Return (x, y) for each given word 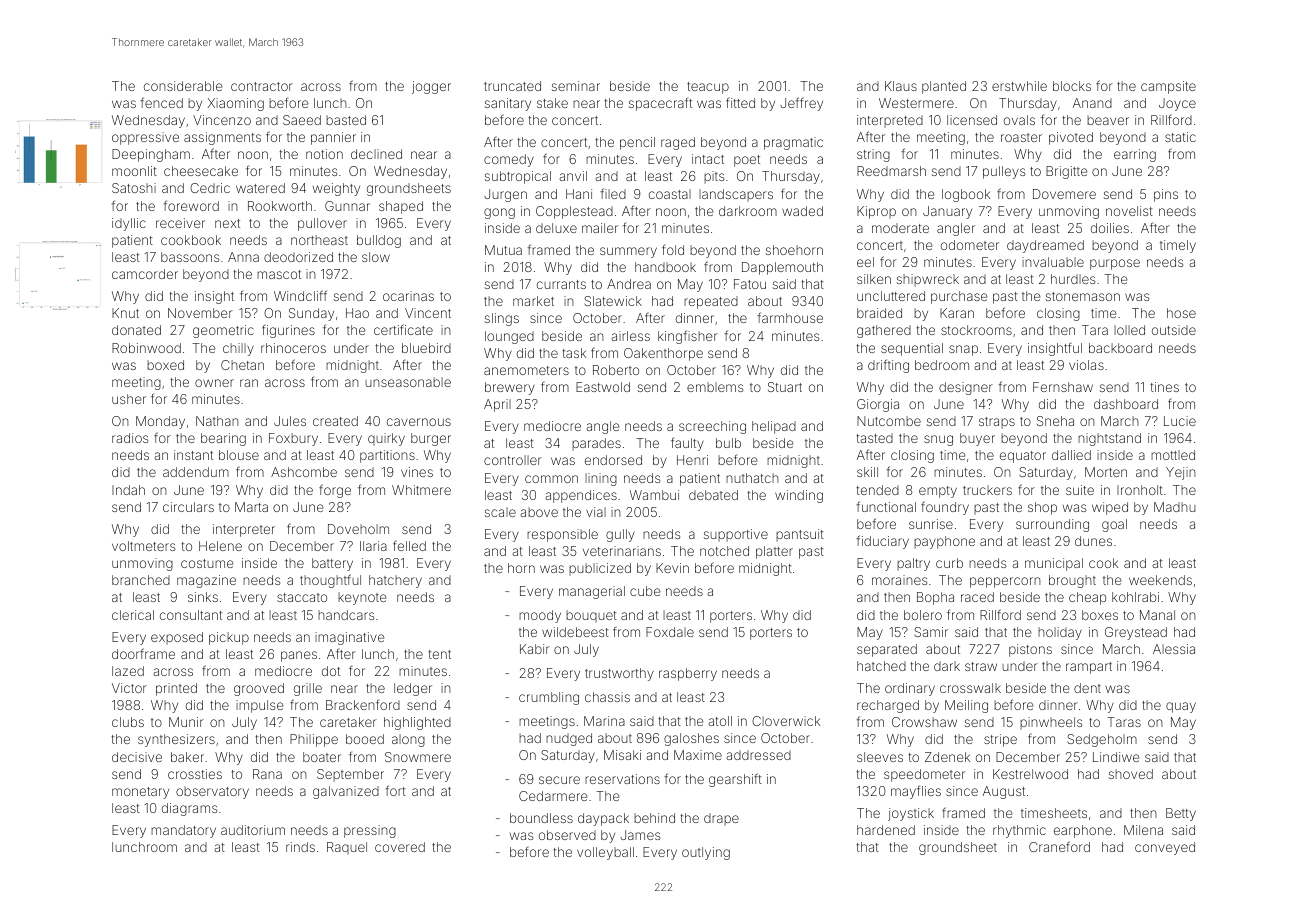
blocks (1072, 86)
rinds (300, 847)
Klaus (901, 86)
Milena (1143, 830)
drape (721, 819)
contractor (262, 86)
